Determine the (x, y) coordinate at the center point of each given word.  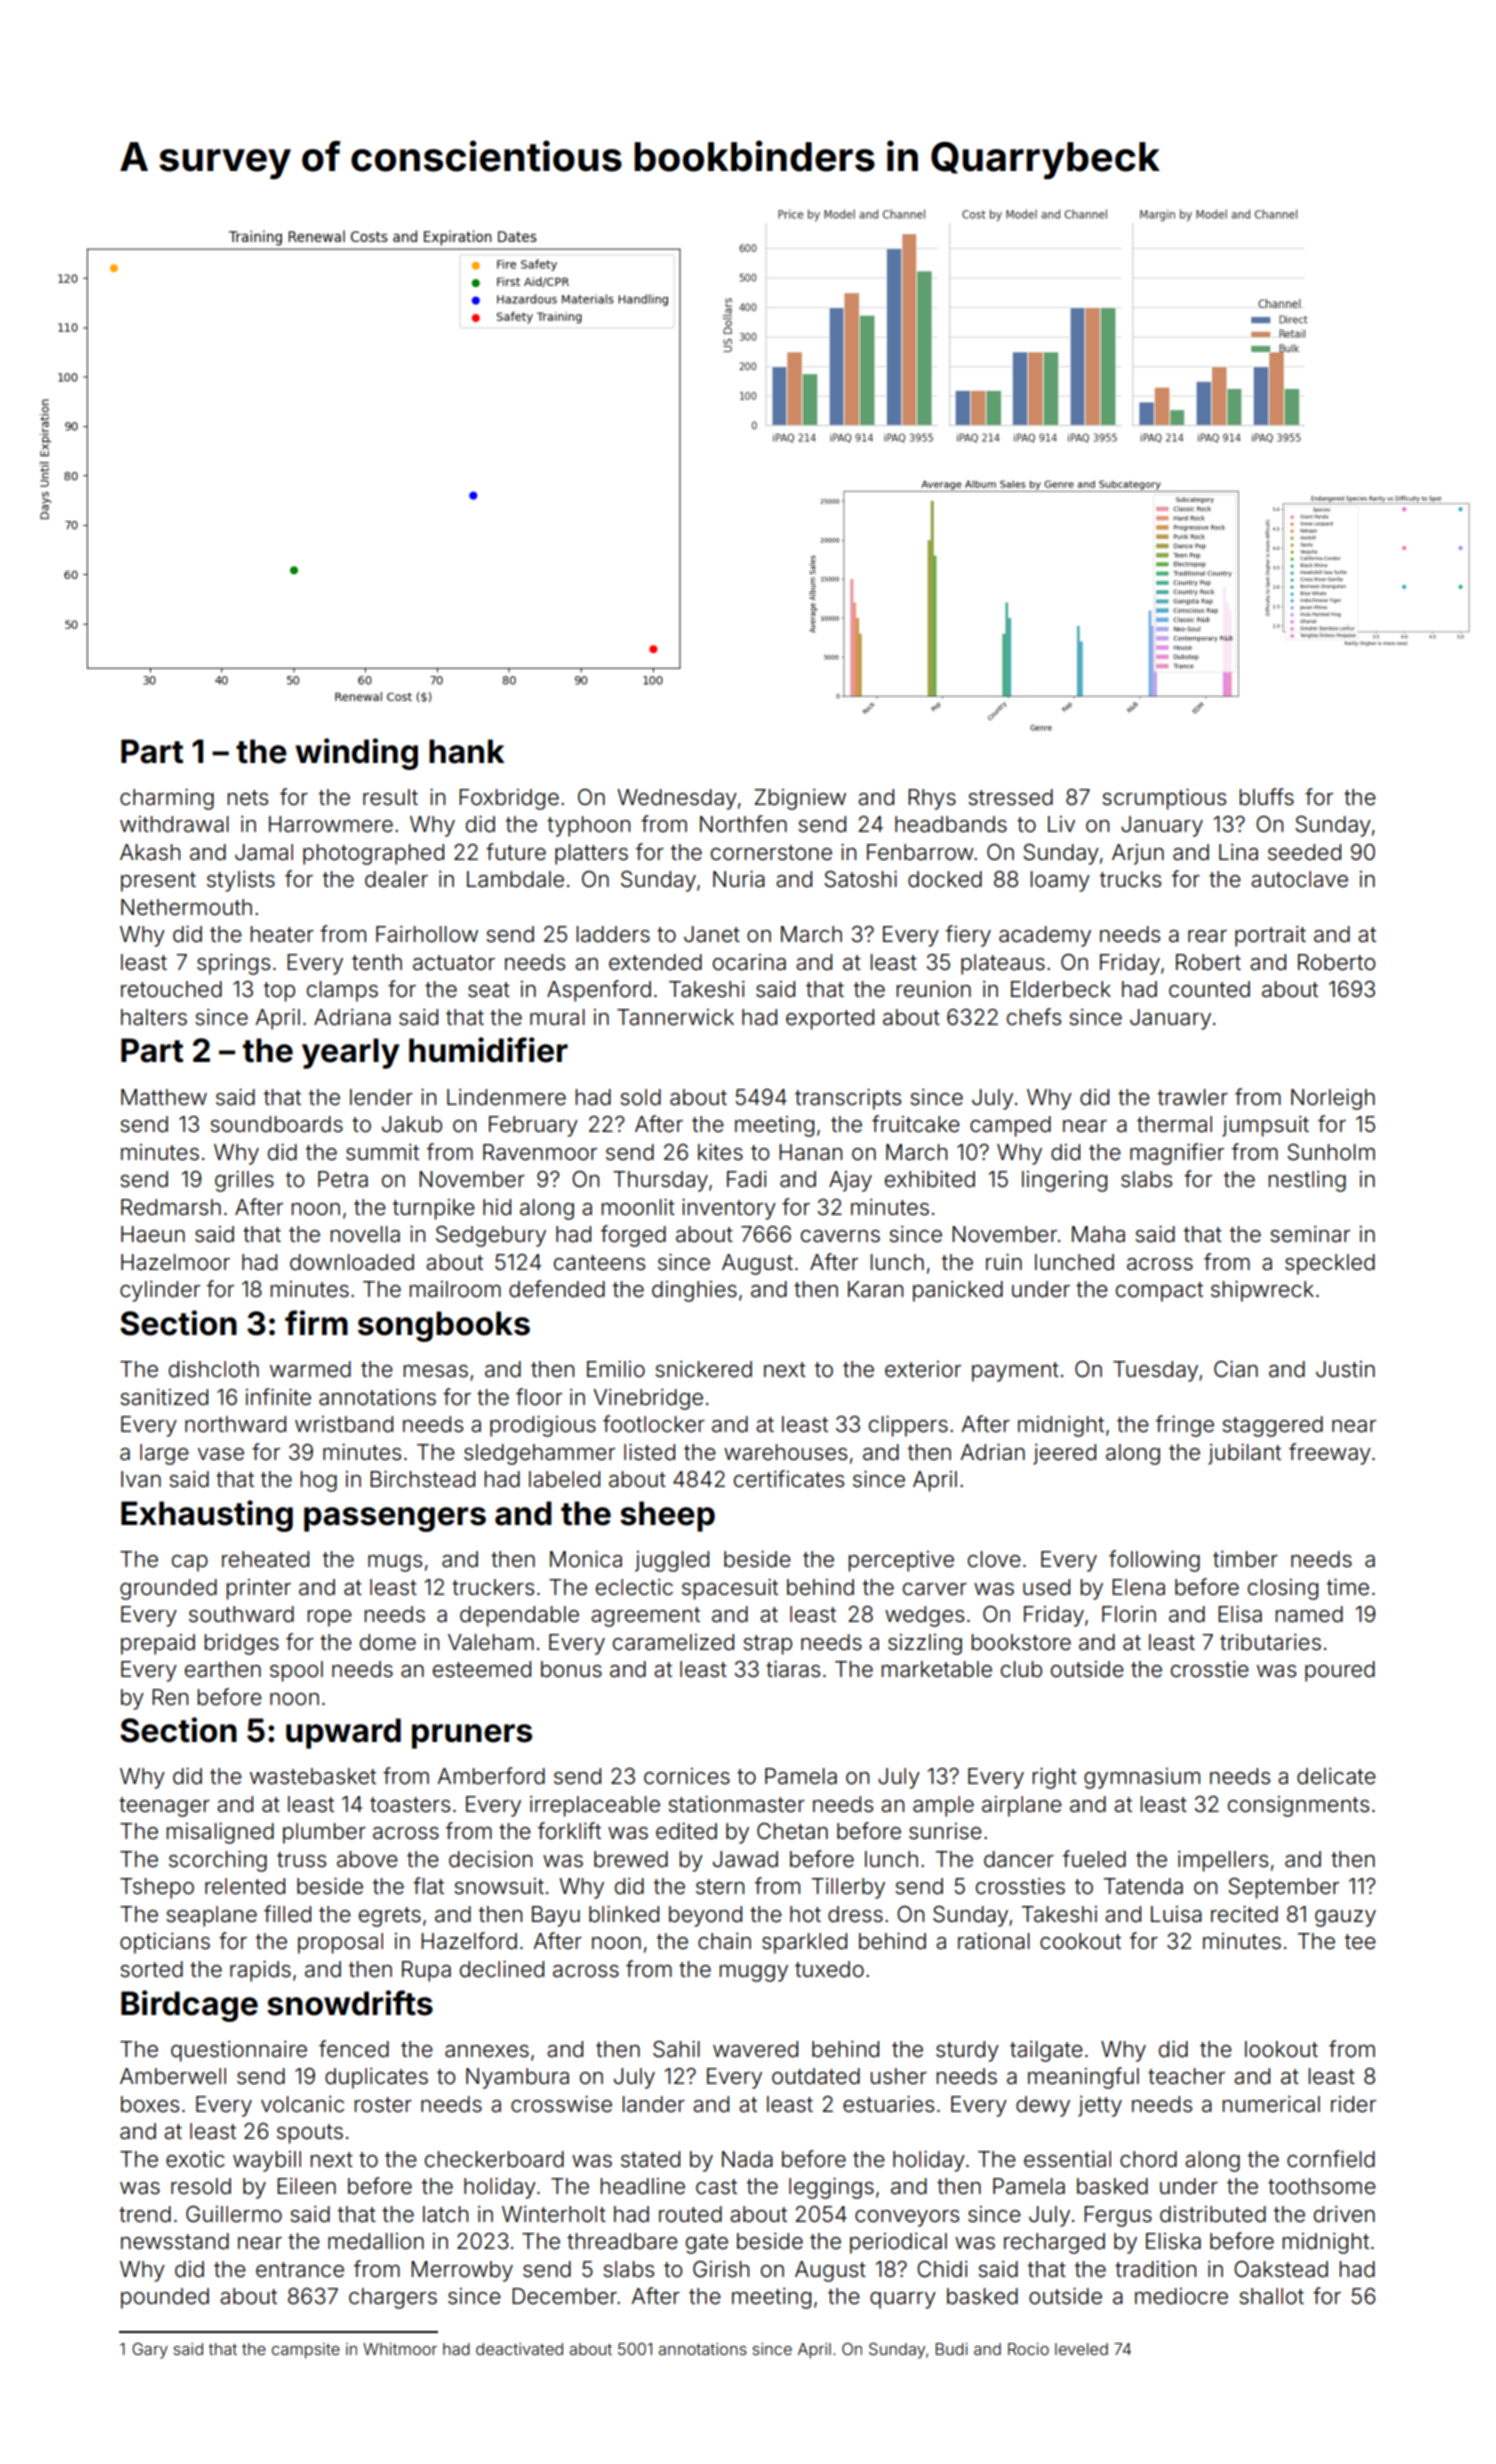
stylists (241, 881)
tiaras (793, 1669)
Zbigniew (800, 799)
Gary (150, 2351)
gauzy (1345, 1918)
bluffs (1267, 797)
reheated (265, 1559)
